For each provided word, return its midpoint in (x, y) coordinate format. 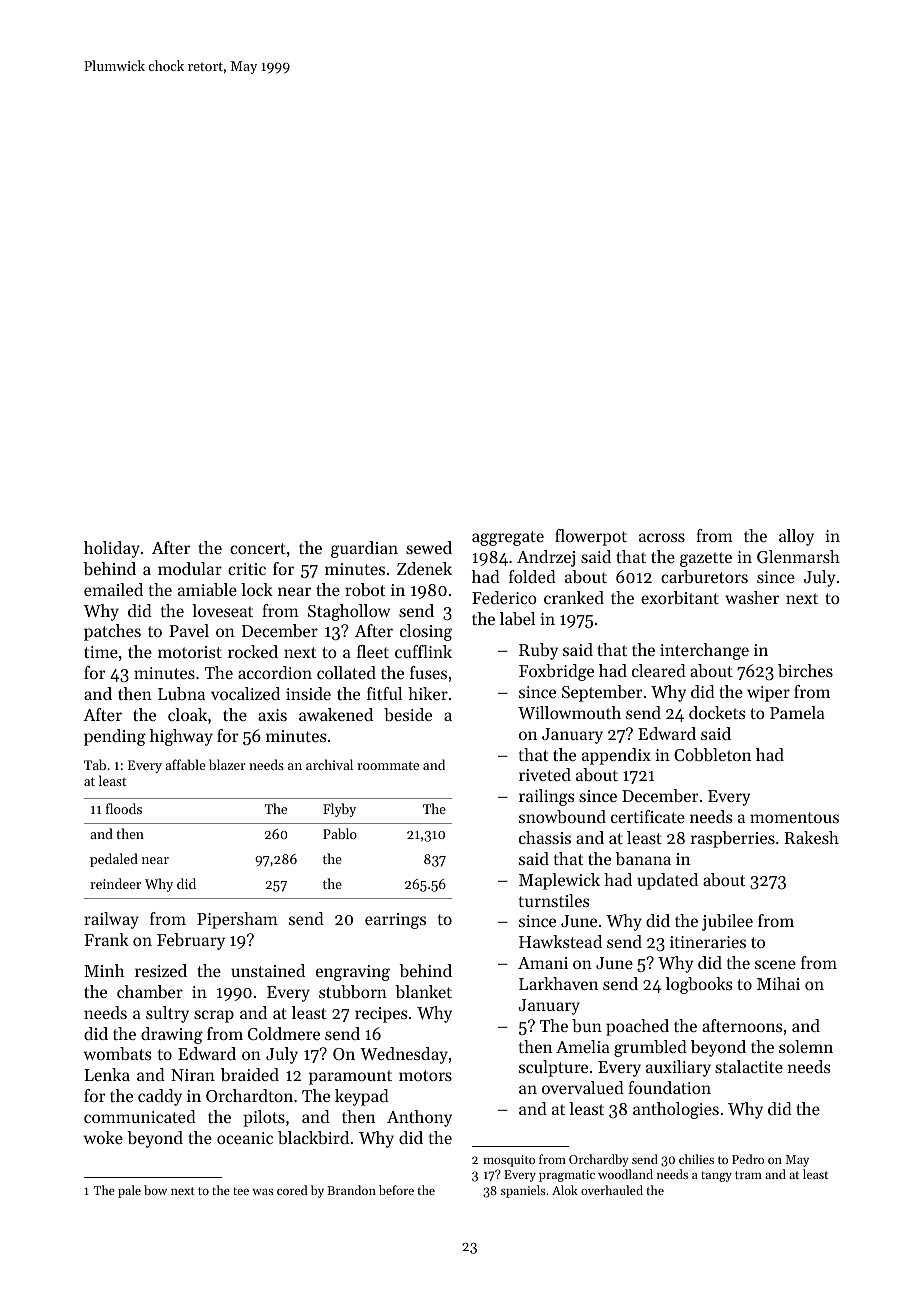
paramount (350, 1077)
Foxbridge (556, 672)
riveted (545, 774)
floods (124, 808)
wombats (117, 1053)
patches (112, 632)
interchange (704, 651)
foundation (669, 1087)
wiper (768, 694)
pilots (264, 1118)
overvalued (583, 1087)
